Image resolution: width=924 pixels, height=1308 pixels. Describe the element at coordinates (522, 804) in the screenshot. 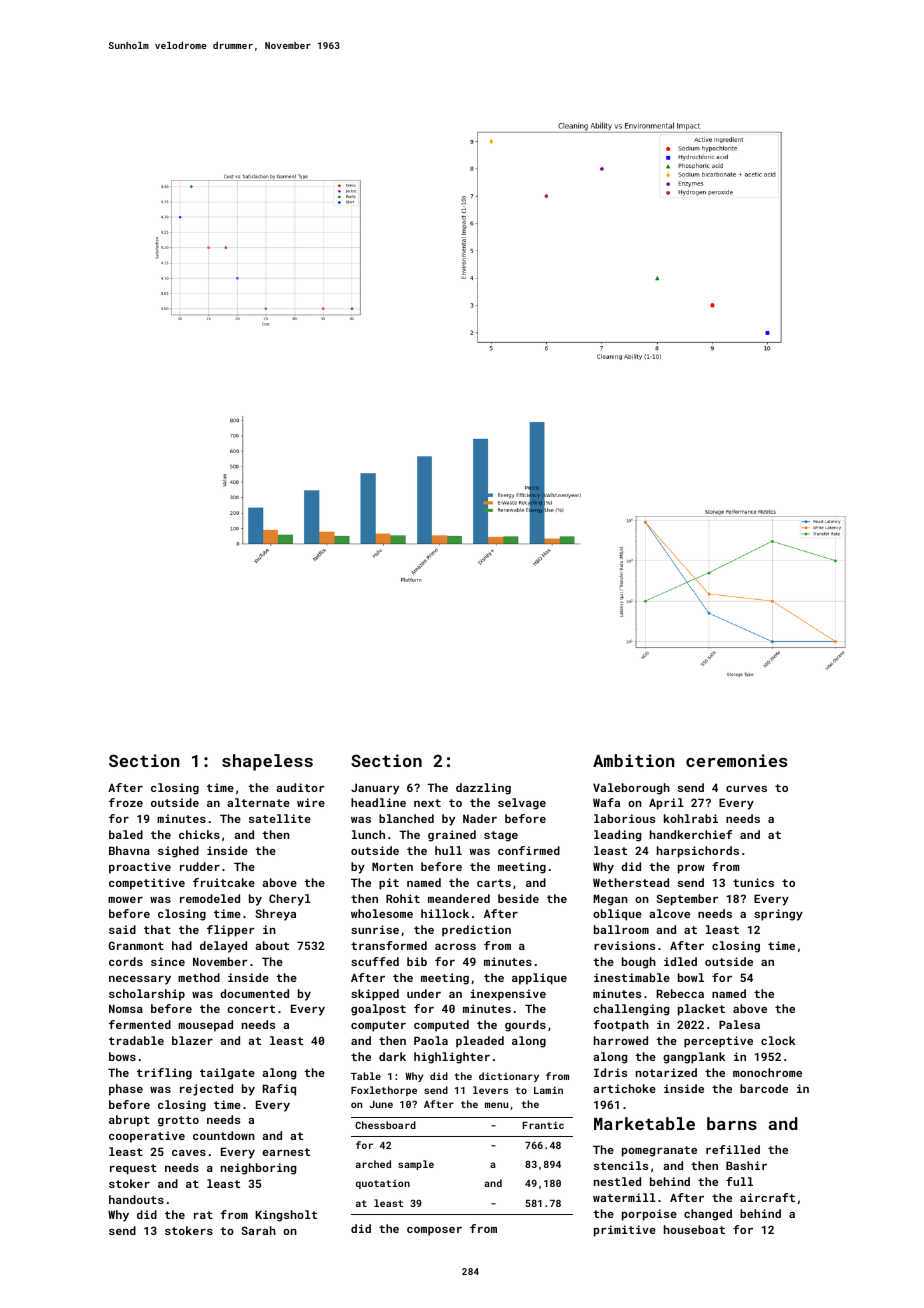

I see `selvage` at that location.
